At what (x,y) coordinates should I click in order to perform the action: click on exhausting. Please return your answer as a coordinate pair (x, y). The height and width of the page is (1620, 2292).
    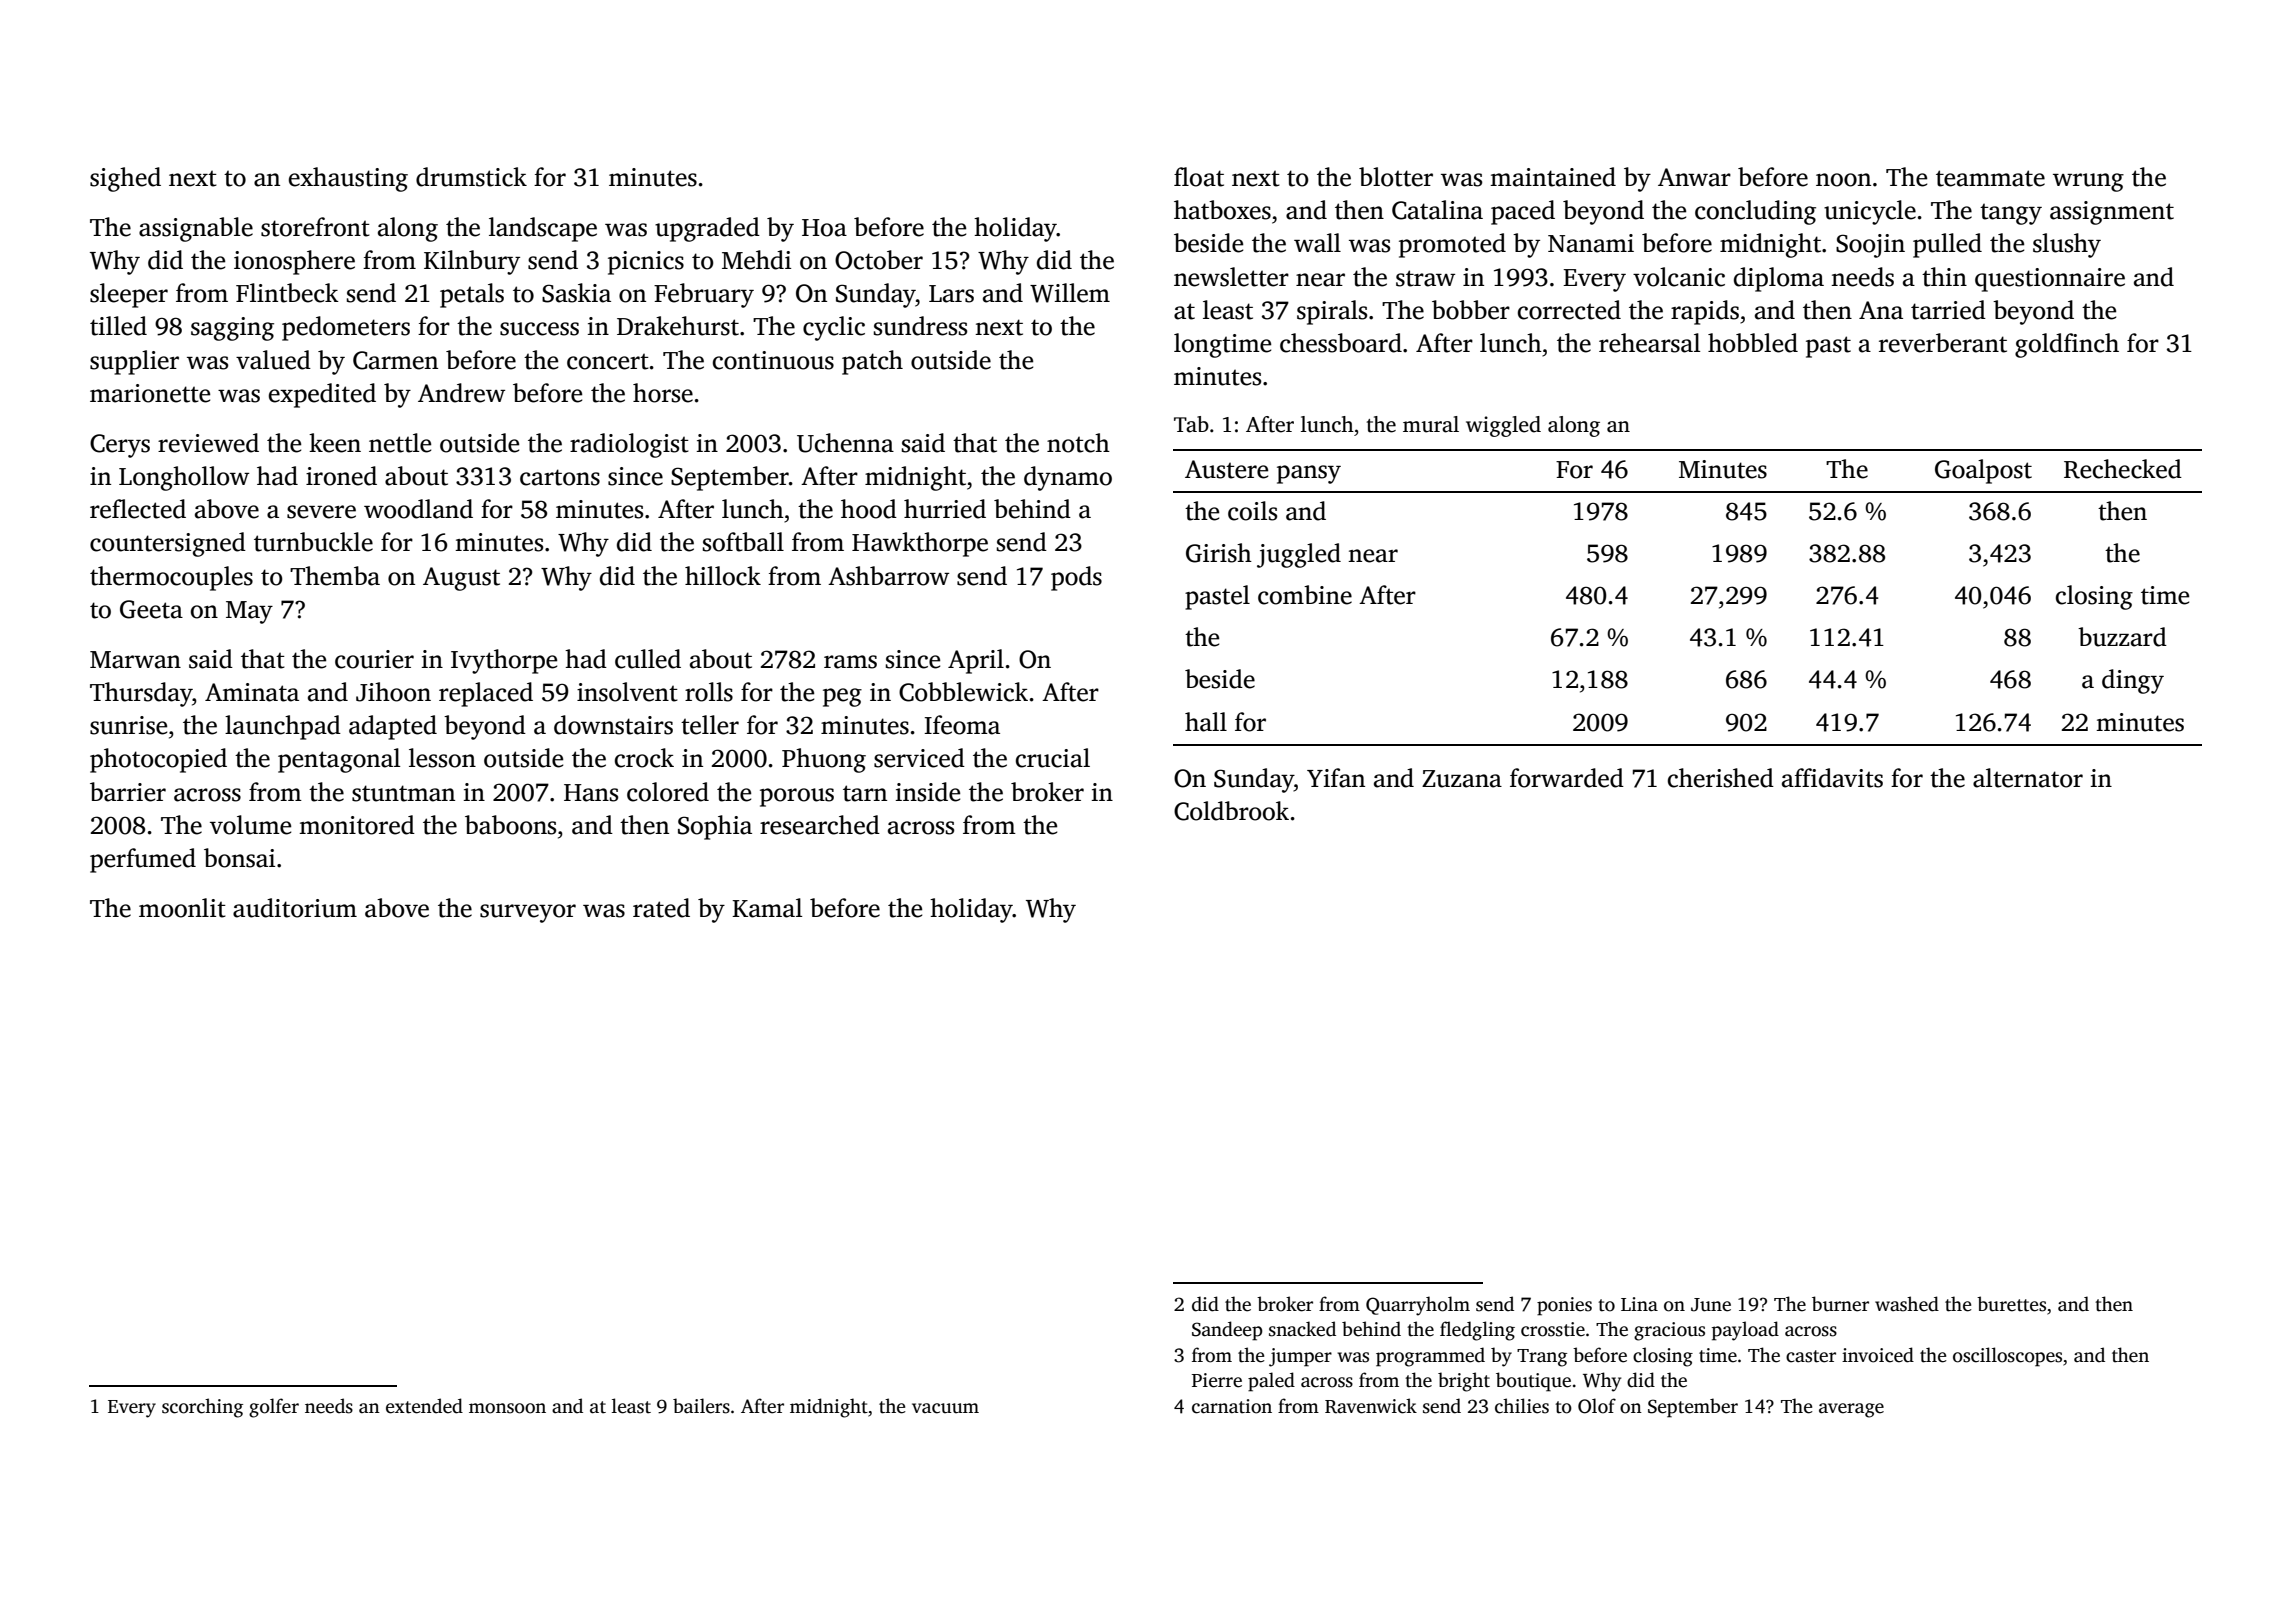
    Looking at the image, I should click on (348, 179).
